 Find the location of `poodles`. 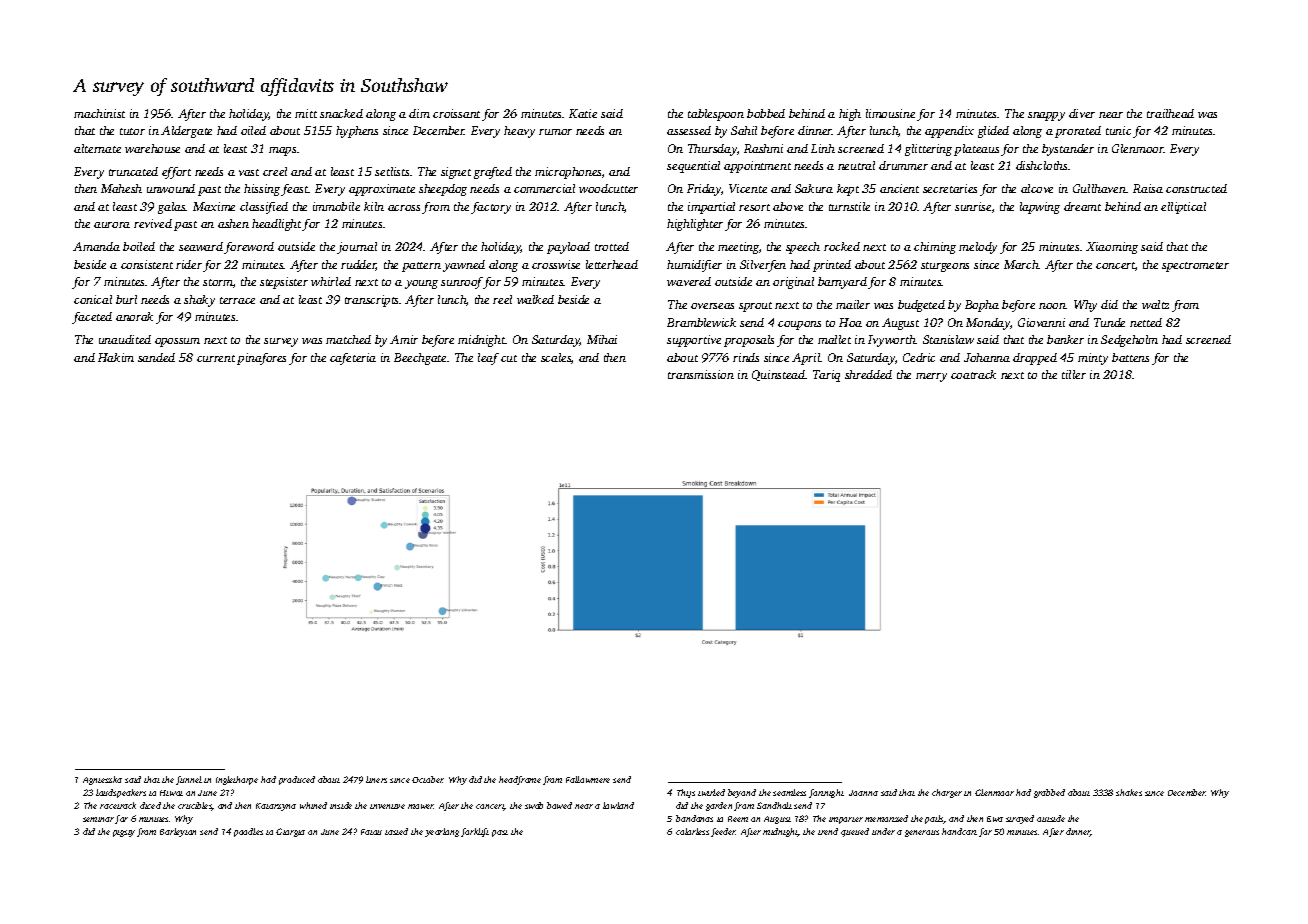

poodles is located at coordinates (248, 832).
